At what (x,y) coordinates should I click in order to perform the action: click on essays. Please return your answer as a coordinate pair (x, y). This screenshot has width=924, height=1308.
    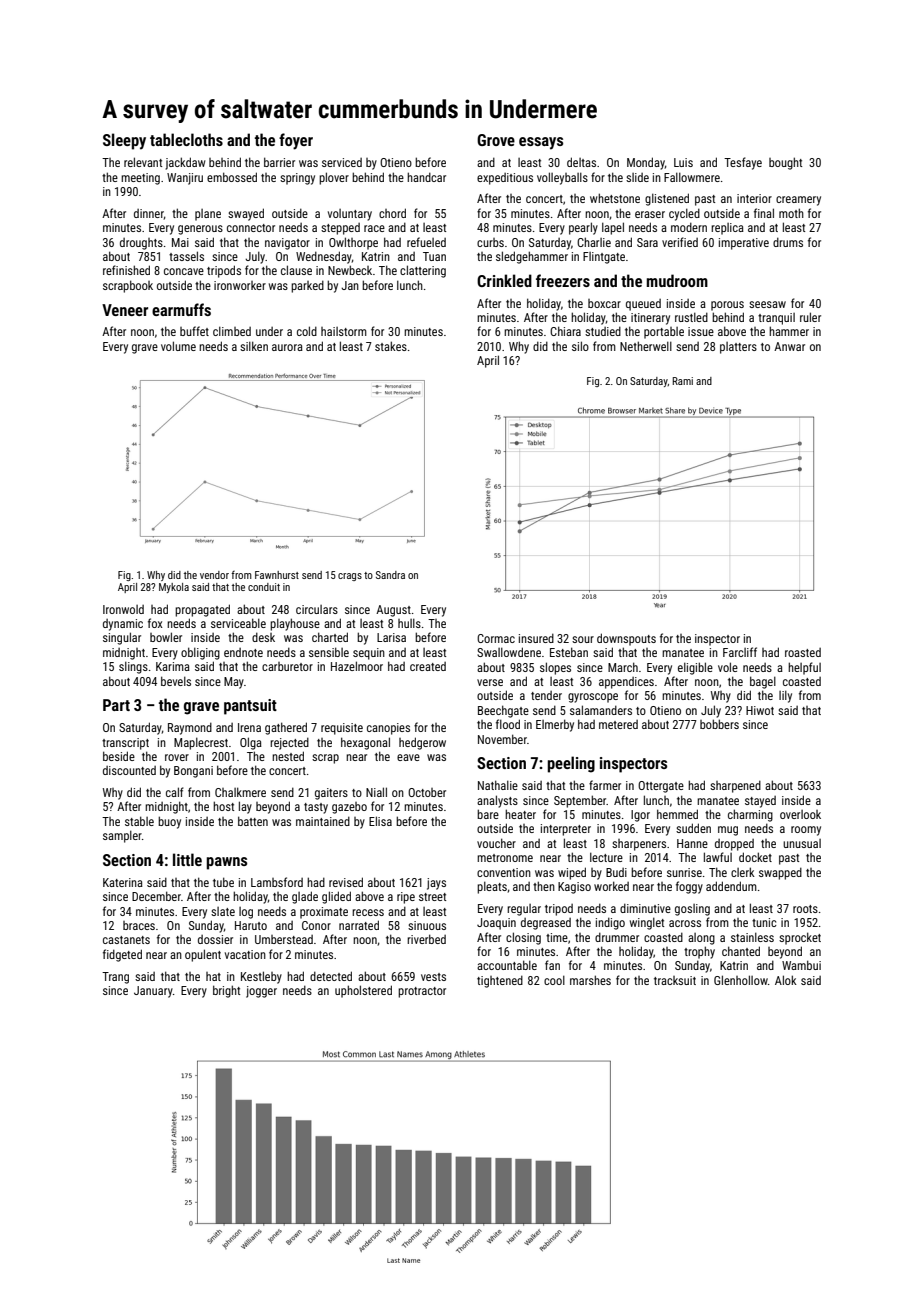
    Looking at the image, I should click on (541, 143).
